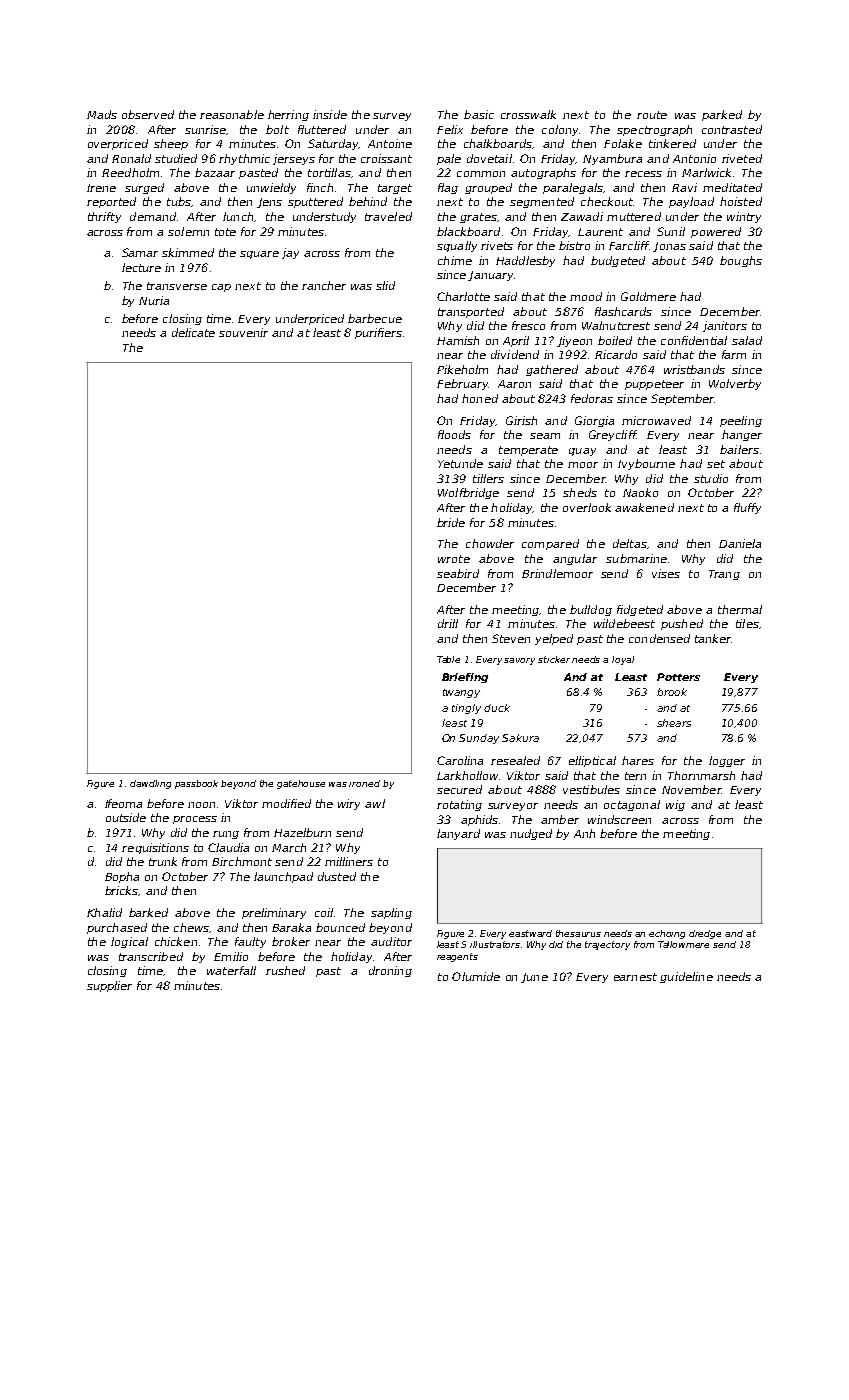 The width and height of the image is (849, 1400). I want to click on reasonable, so click(232, 114).
